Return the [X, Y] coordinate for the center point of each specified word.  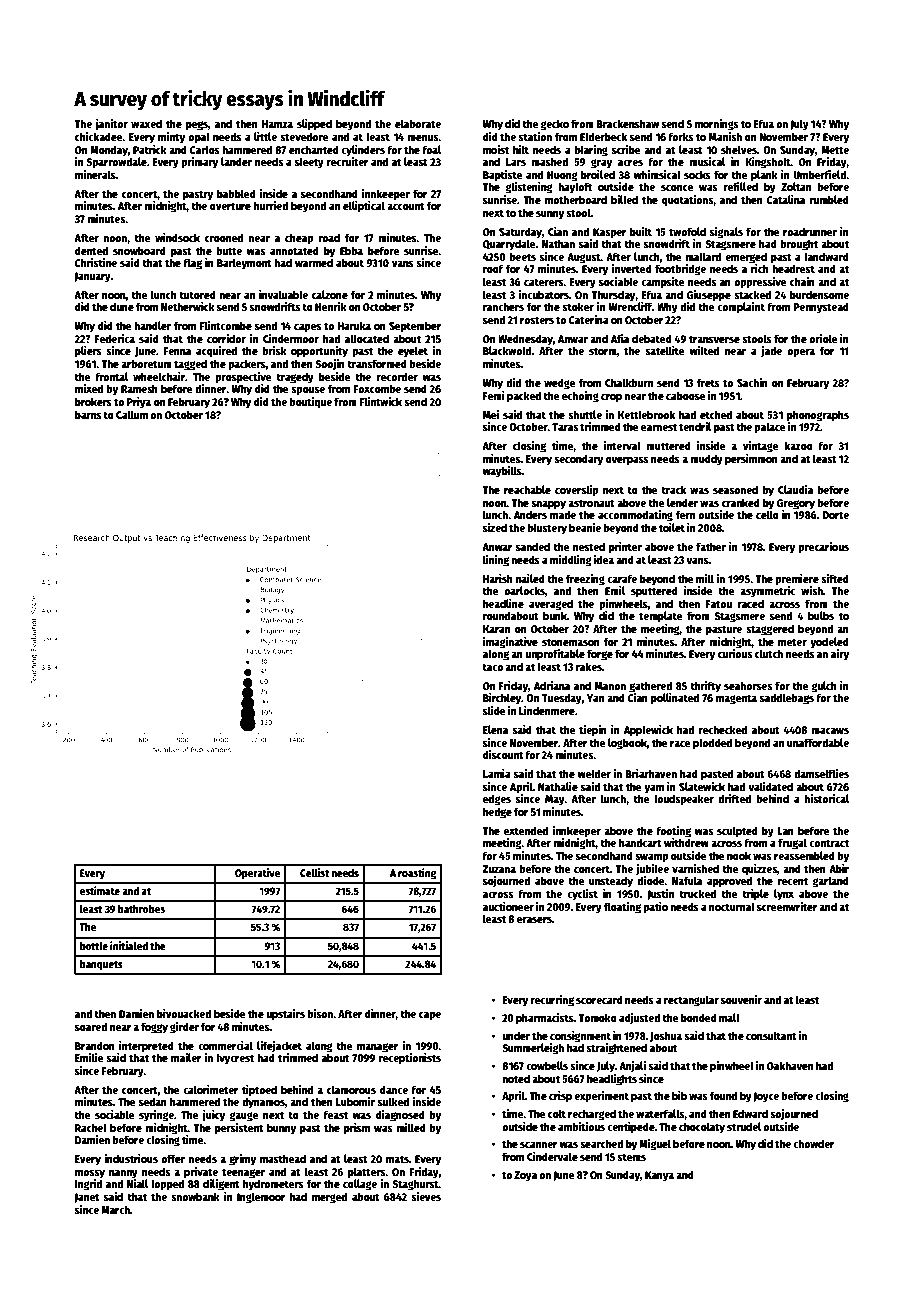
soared [91, 1026]
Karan [496, 629]
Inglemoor [261, 1198]
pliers [88, 352]
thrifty [705, 687]
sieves [426, 1196]
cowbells [547, 1065]
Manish [725, 136]
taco [492, 667]
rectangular [691, 1001]
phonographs [818, 415]
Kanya [659, 1176]
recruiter [347, 161]
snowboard [139, 250]
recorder [397, 376]
